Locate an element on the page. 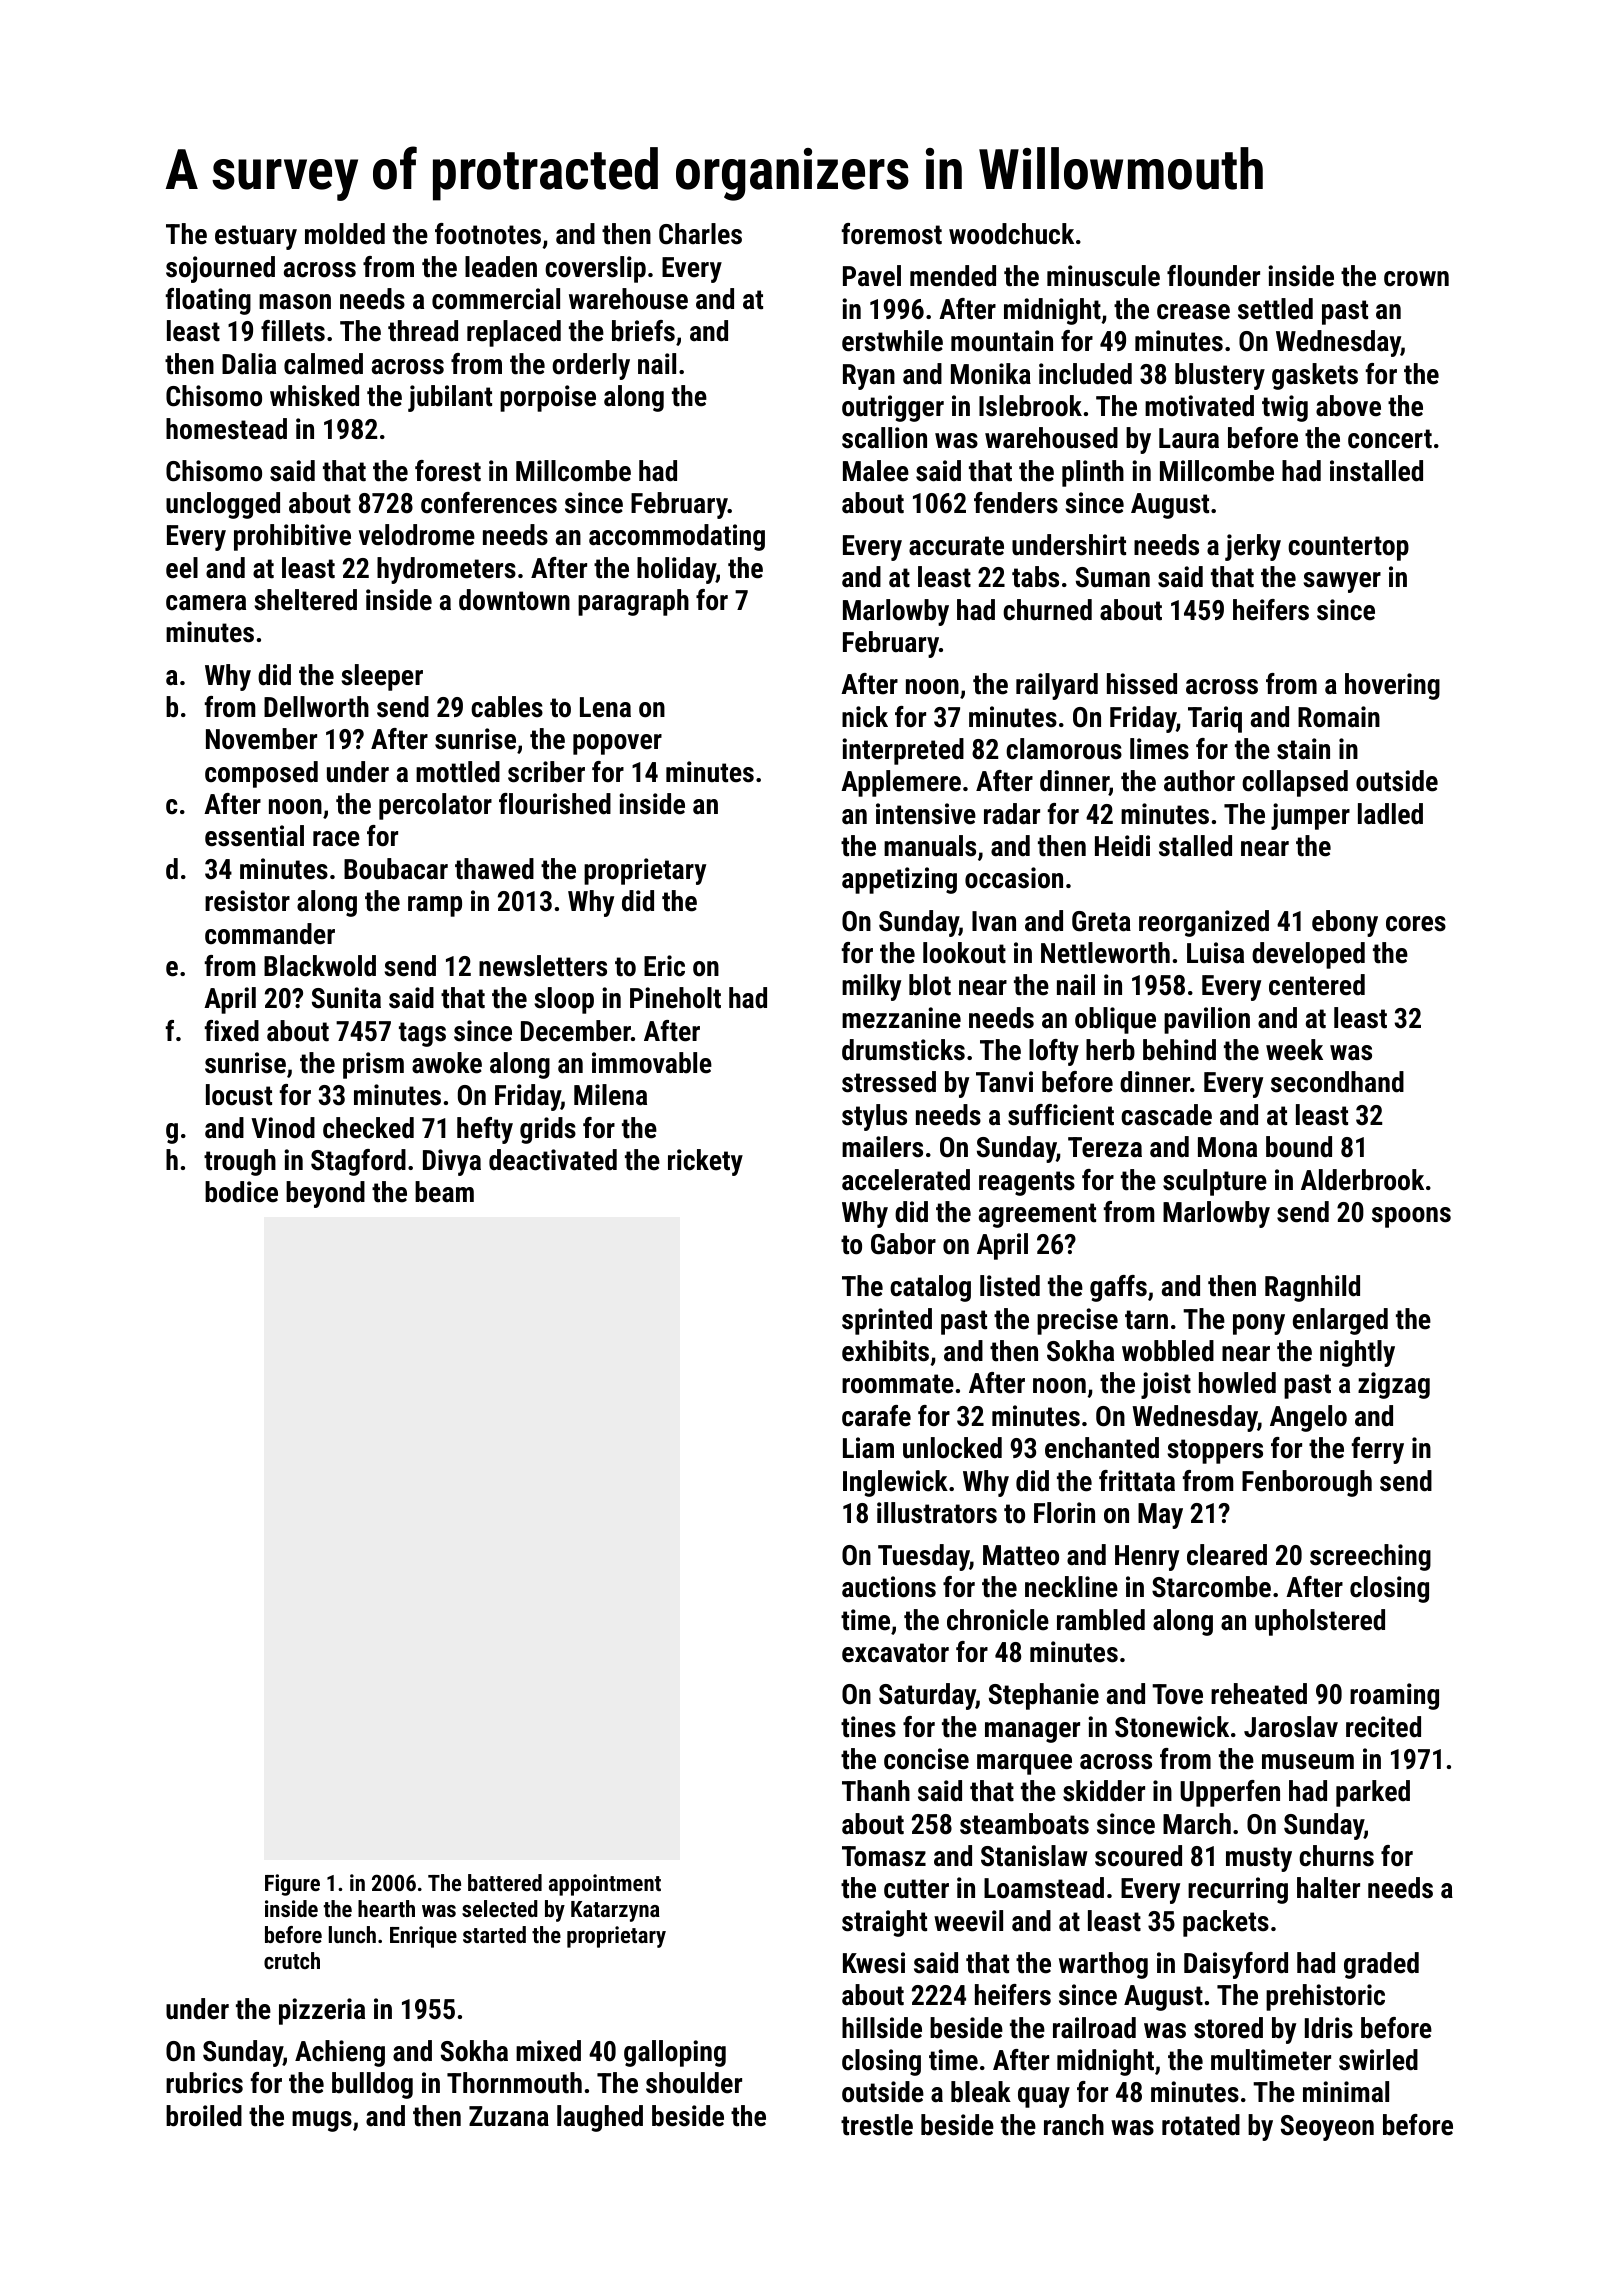 This document has height=2292, width=1620. swirled is located at coordinates (1378, 2060).
